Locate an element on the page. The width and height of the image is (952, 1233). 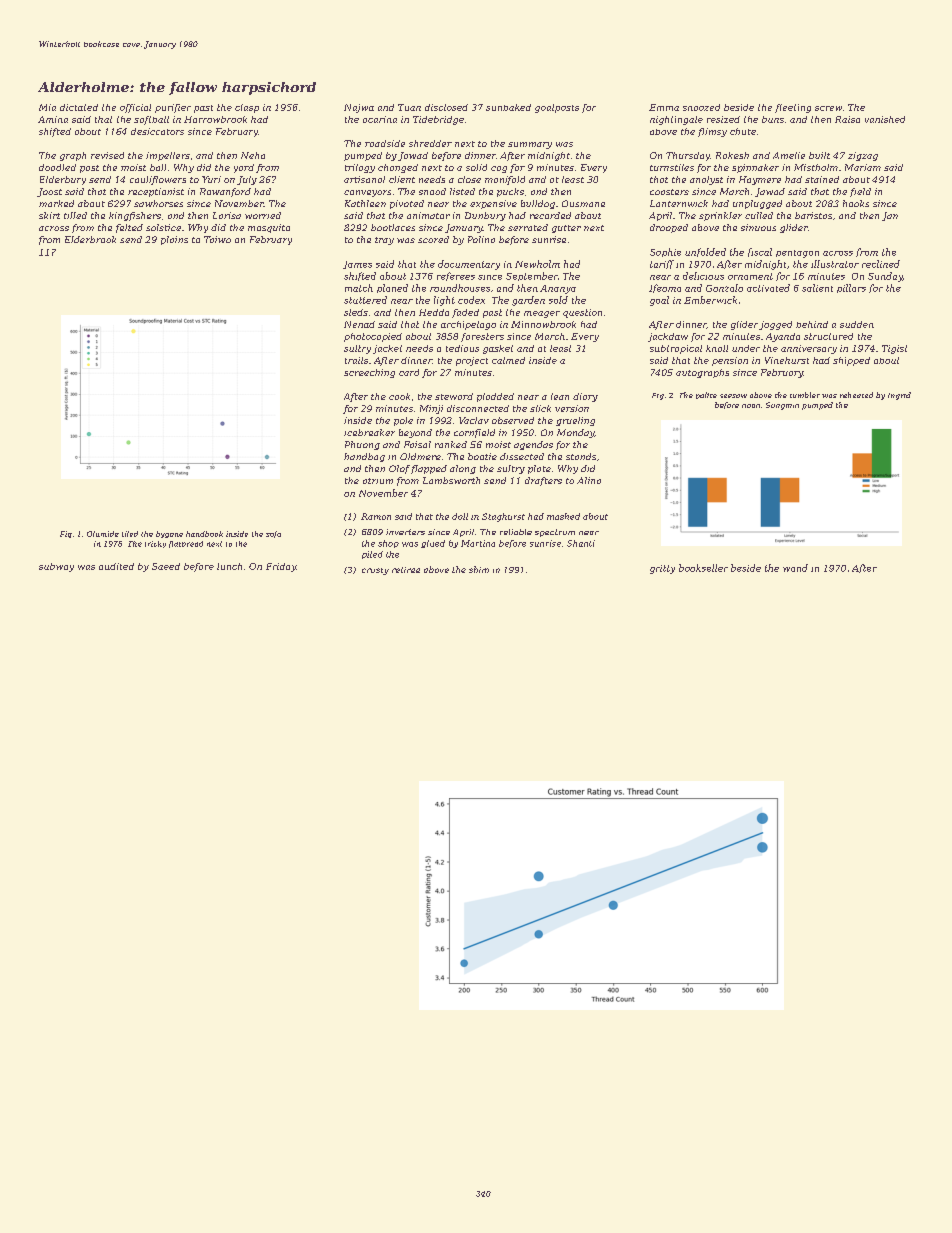
subway is located at coordinates (56, 567).
